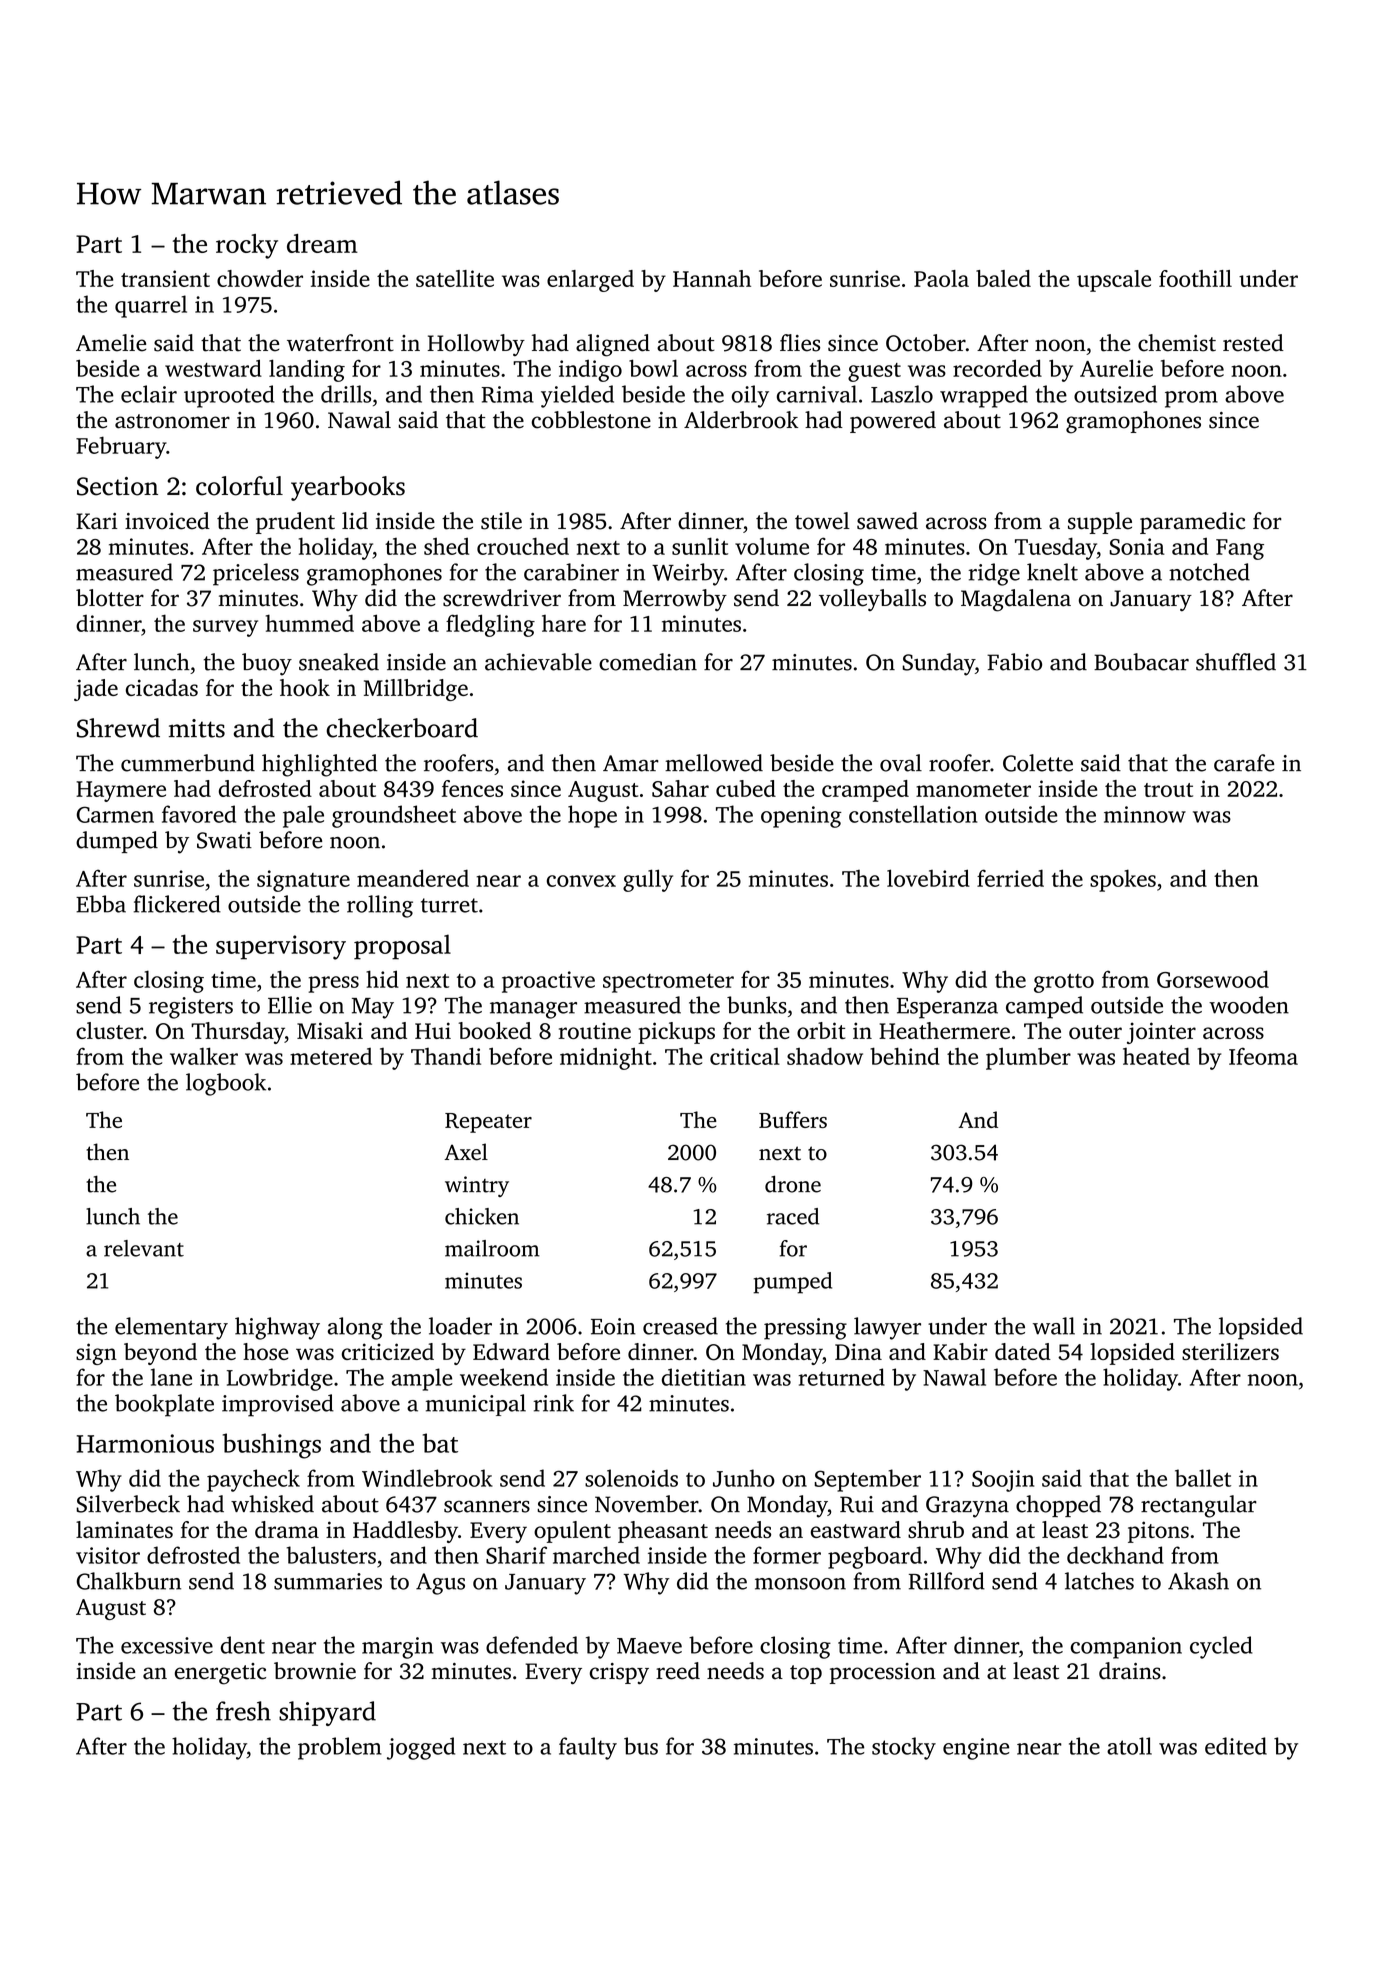  What do you see at coordinates (800, 343) in the screenshot?
I see `flies` at bounding box center [800, 343].
